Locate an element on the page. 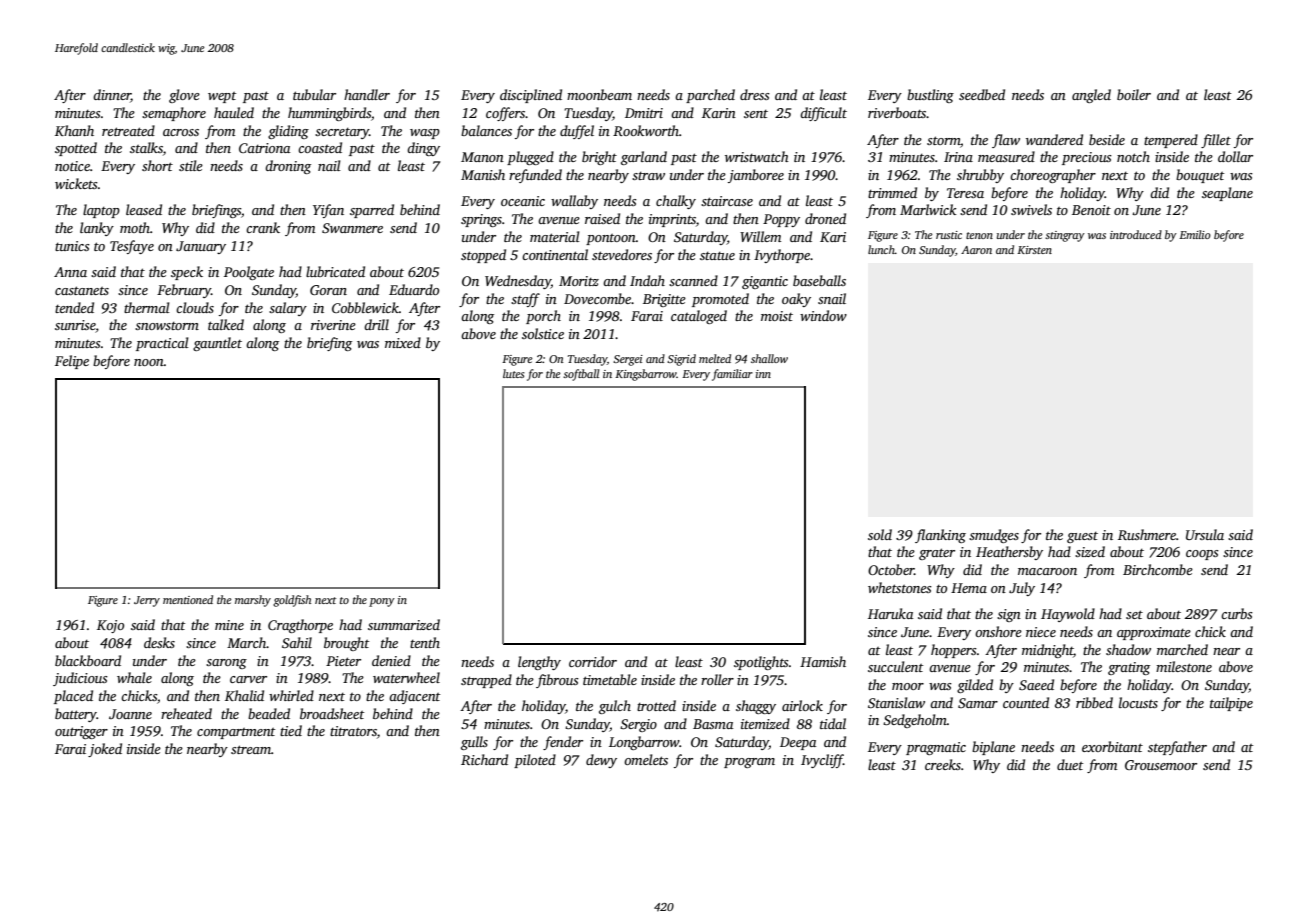 The width and height of the document is (1308, 924). shaggy is located at coordinates (756, 707).
